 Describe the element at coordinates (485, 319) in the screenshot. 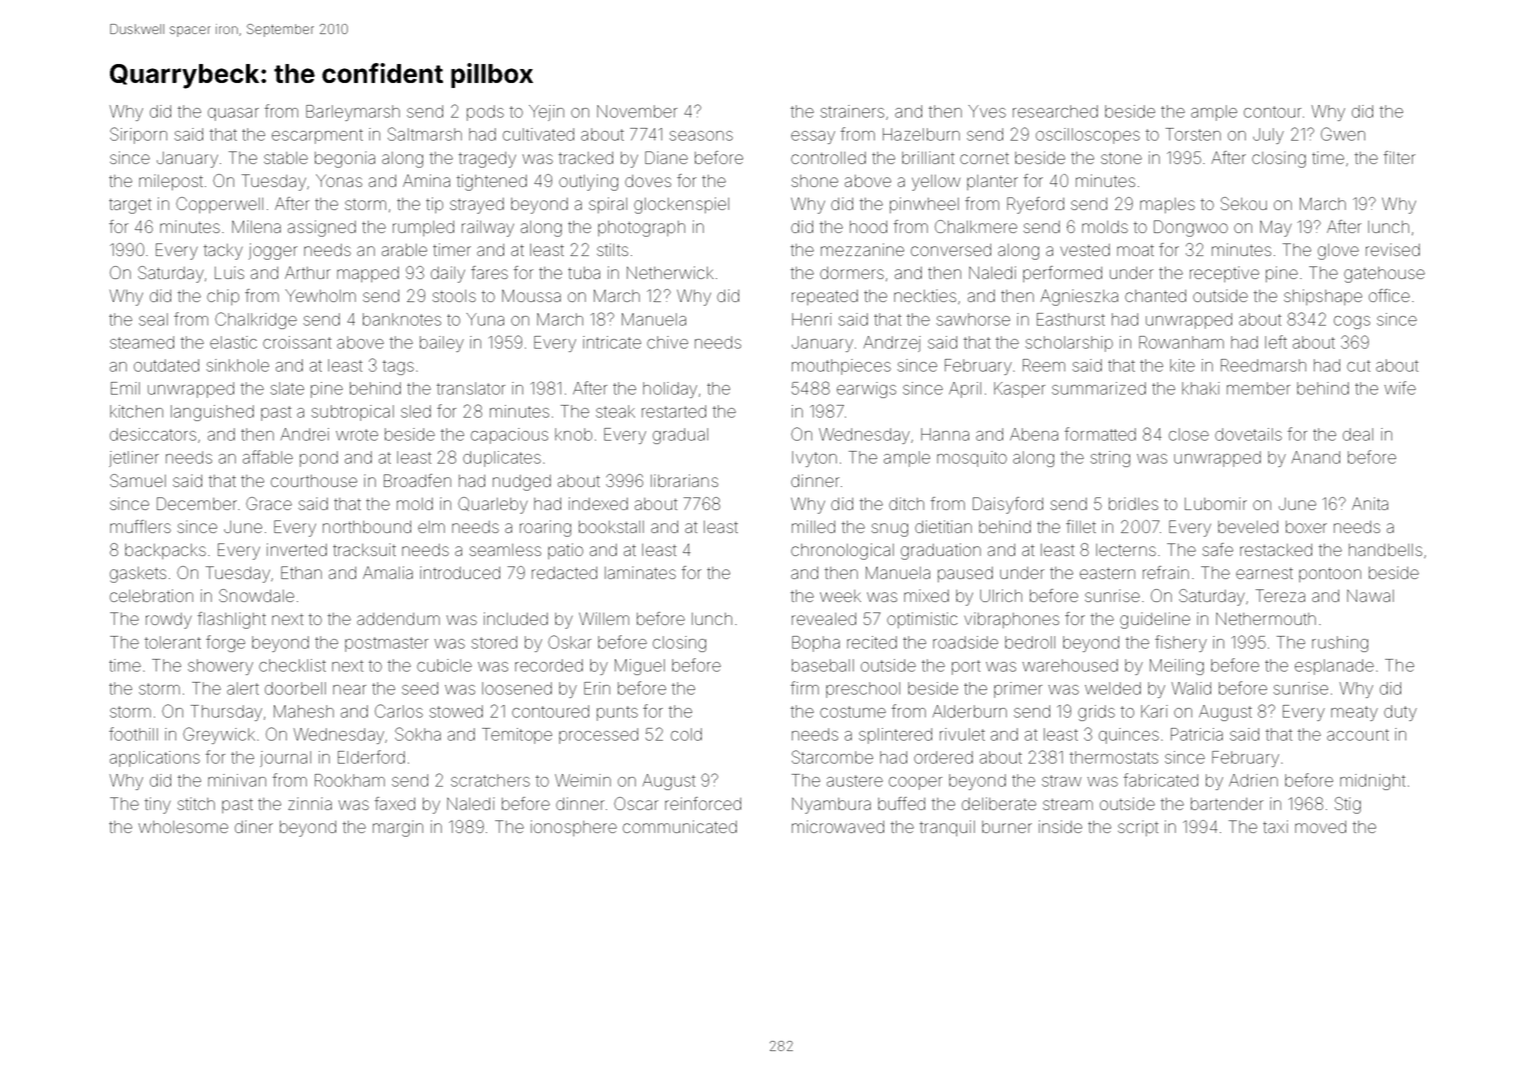

I see `Yuna` at that location.
